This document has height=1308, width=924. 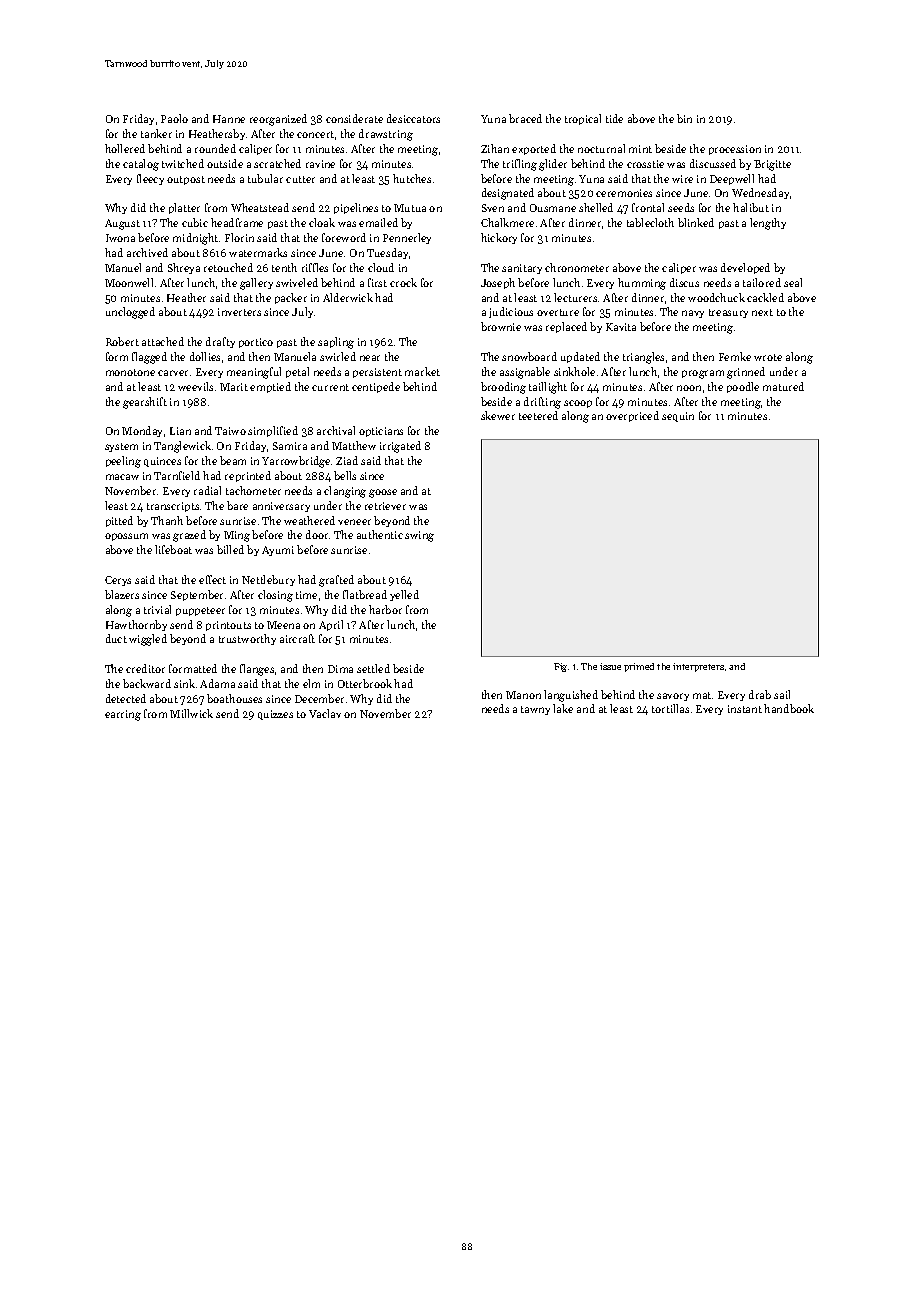 What do you see at coordinates (400, 447) in the document?
I see `irrigated` at bounding box center [400, 447].
